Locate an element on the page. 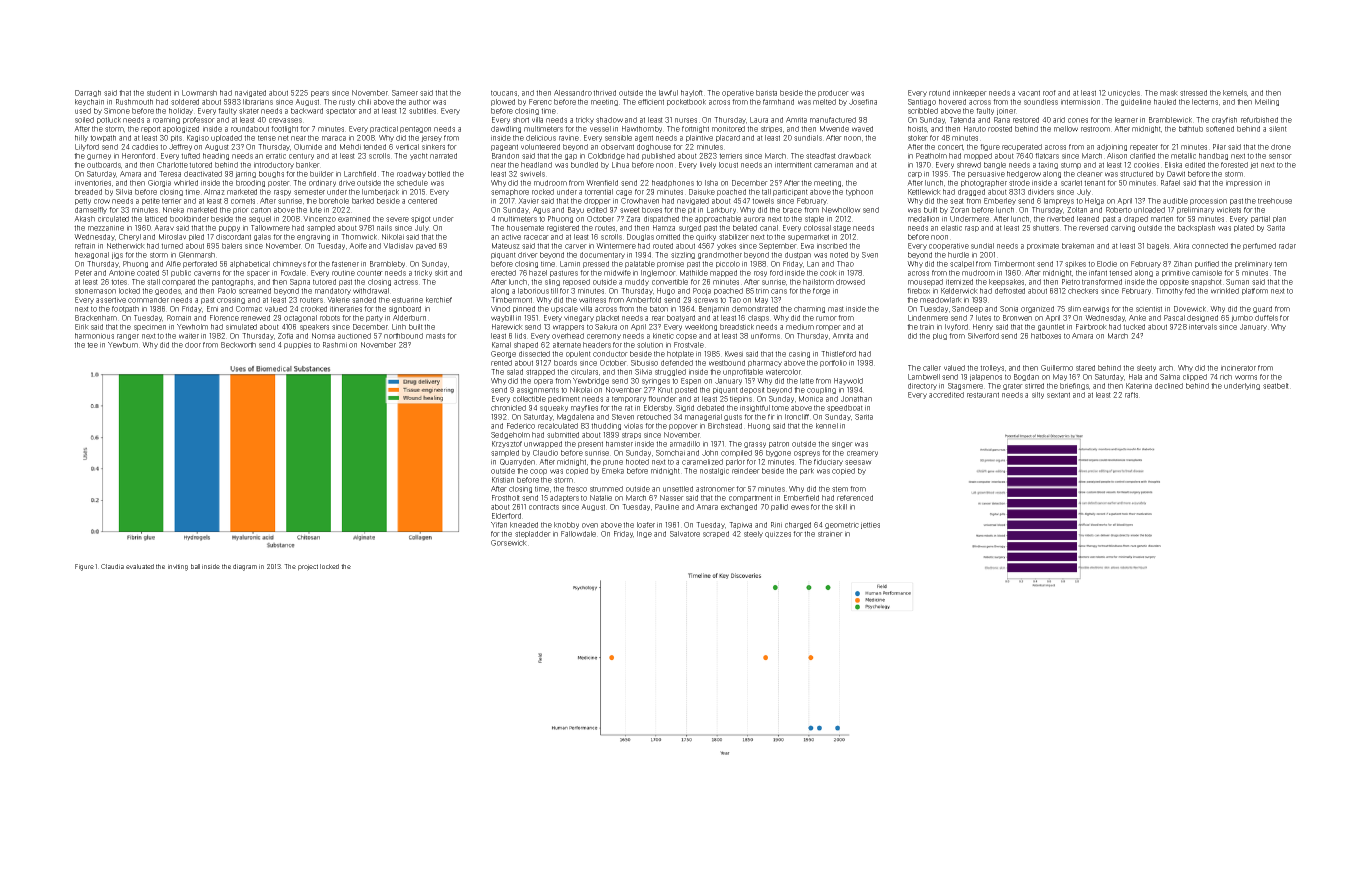  scraped is located at coordinates (716, 534).
